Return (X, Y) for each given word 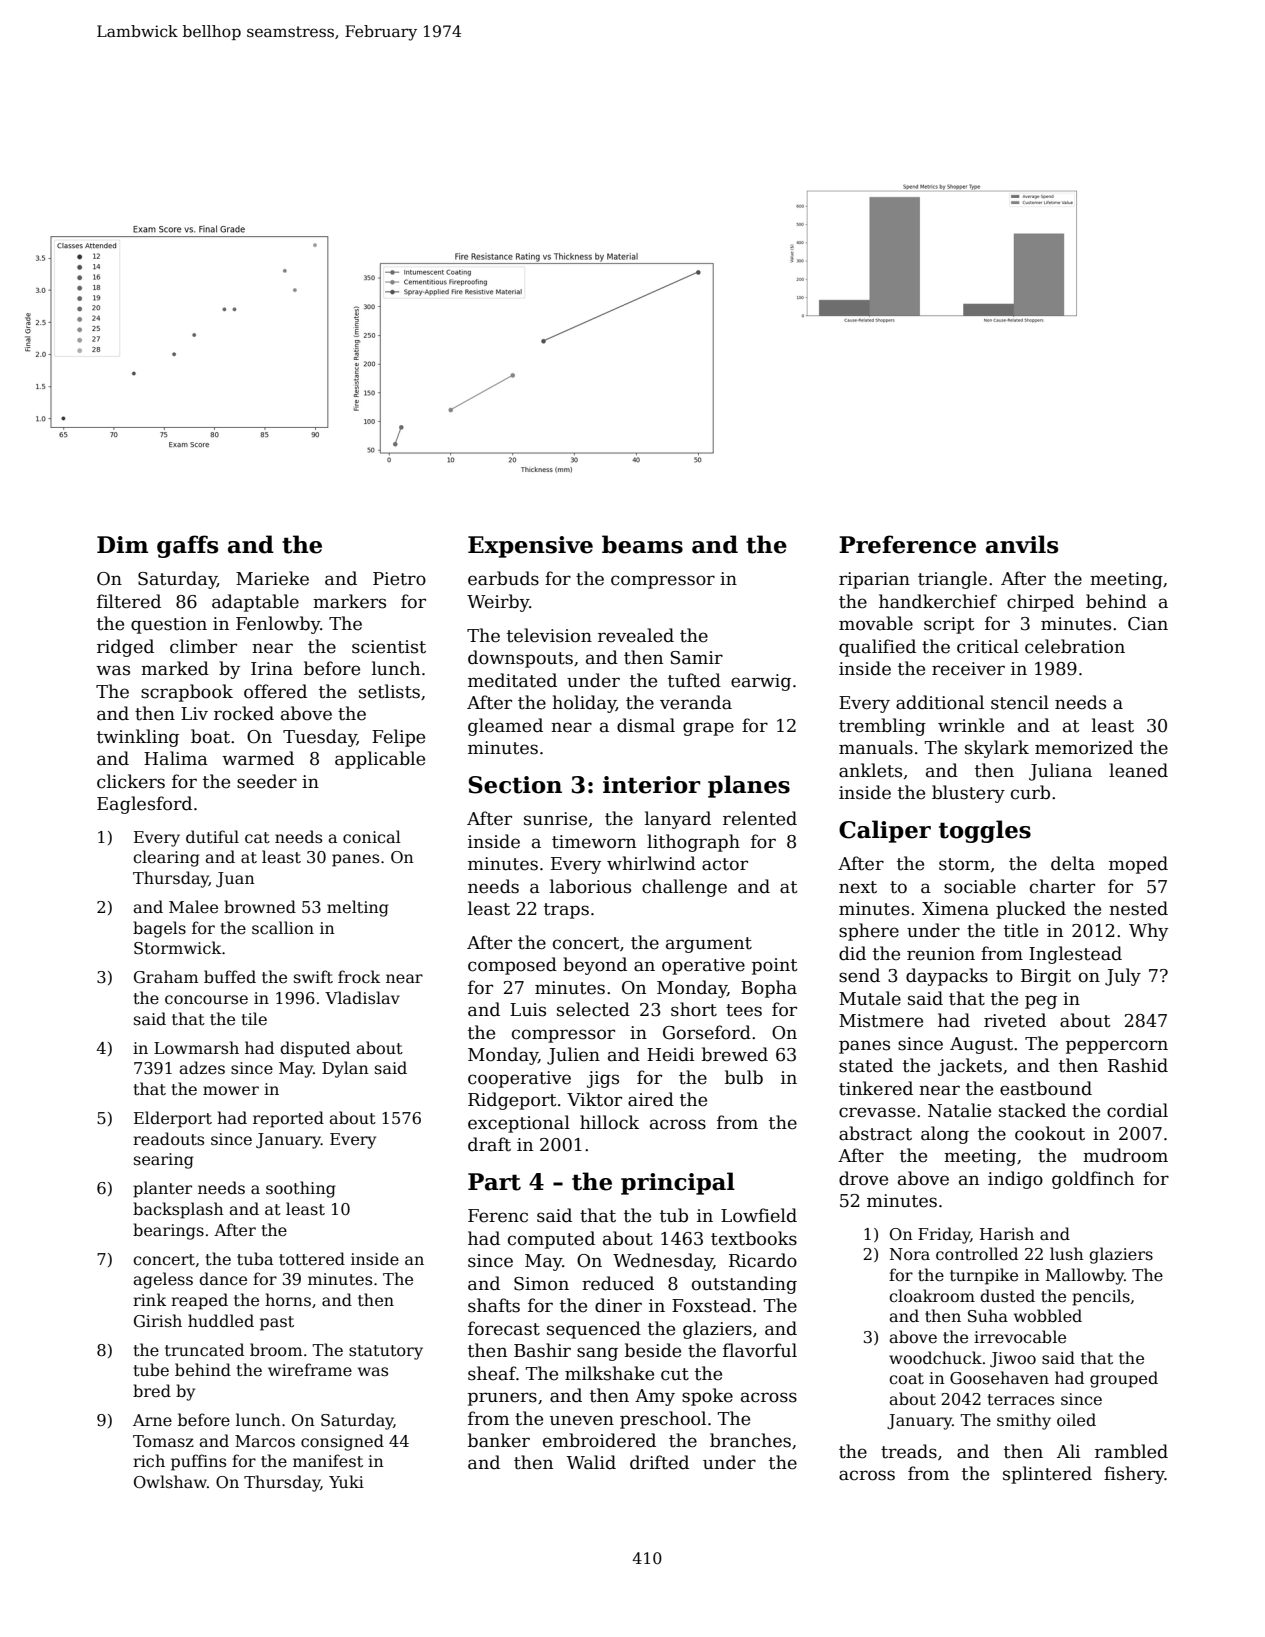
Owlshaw (170, 1482)
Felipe (398, 738)
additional (940, 702)
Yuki (346, 1481)
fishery (1134, 1475)
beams (642, 544)
